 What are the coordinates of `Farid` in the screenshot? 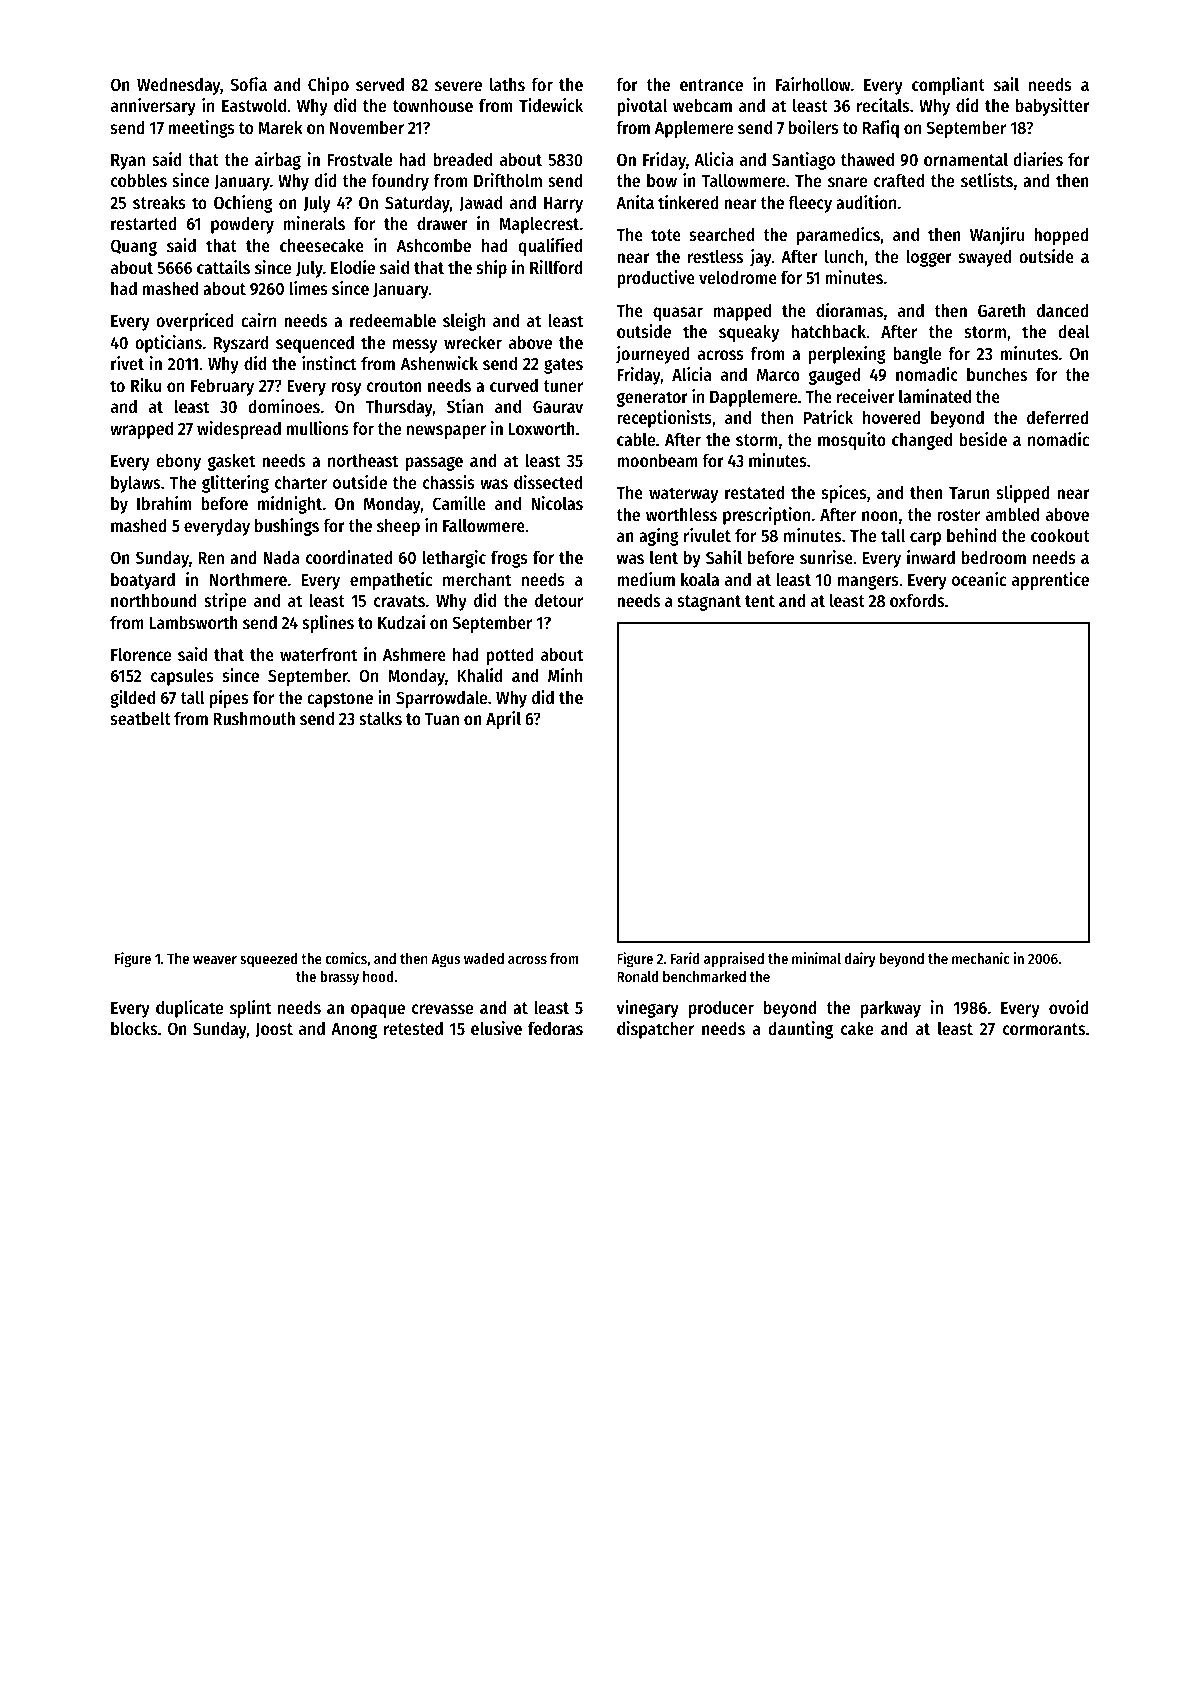 It's located at (685, 958).
